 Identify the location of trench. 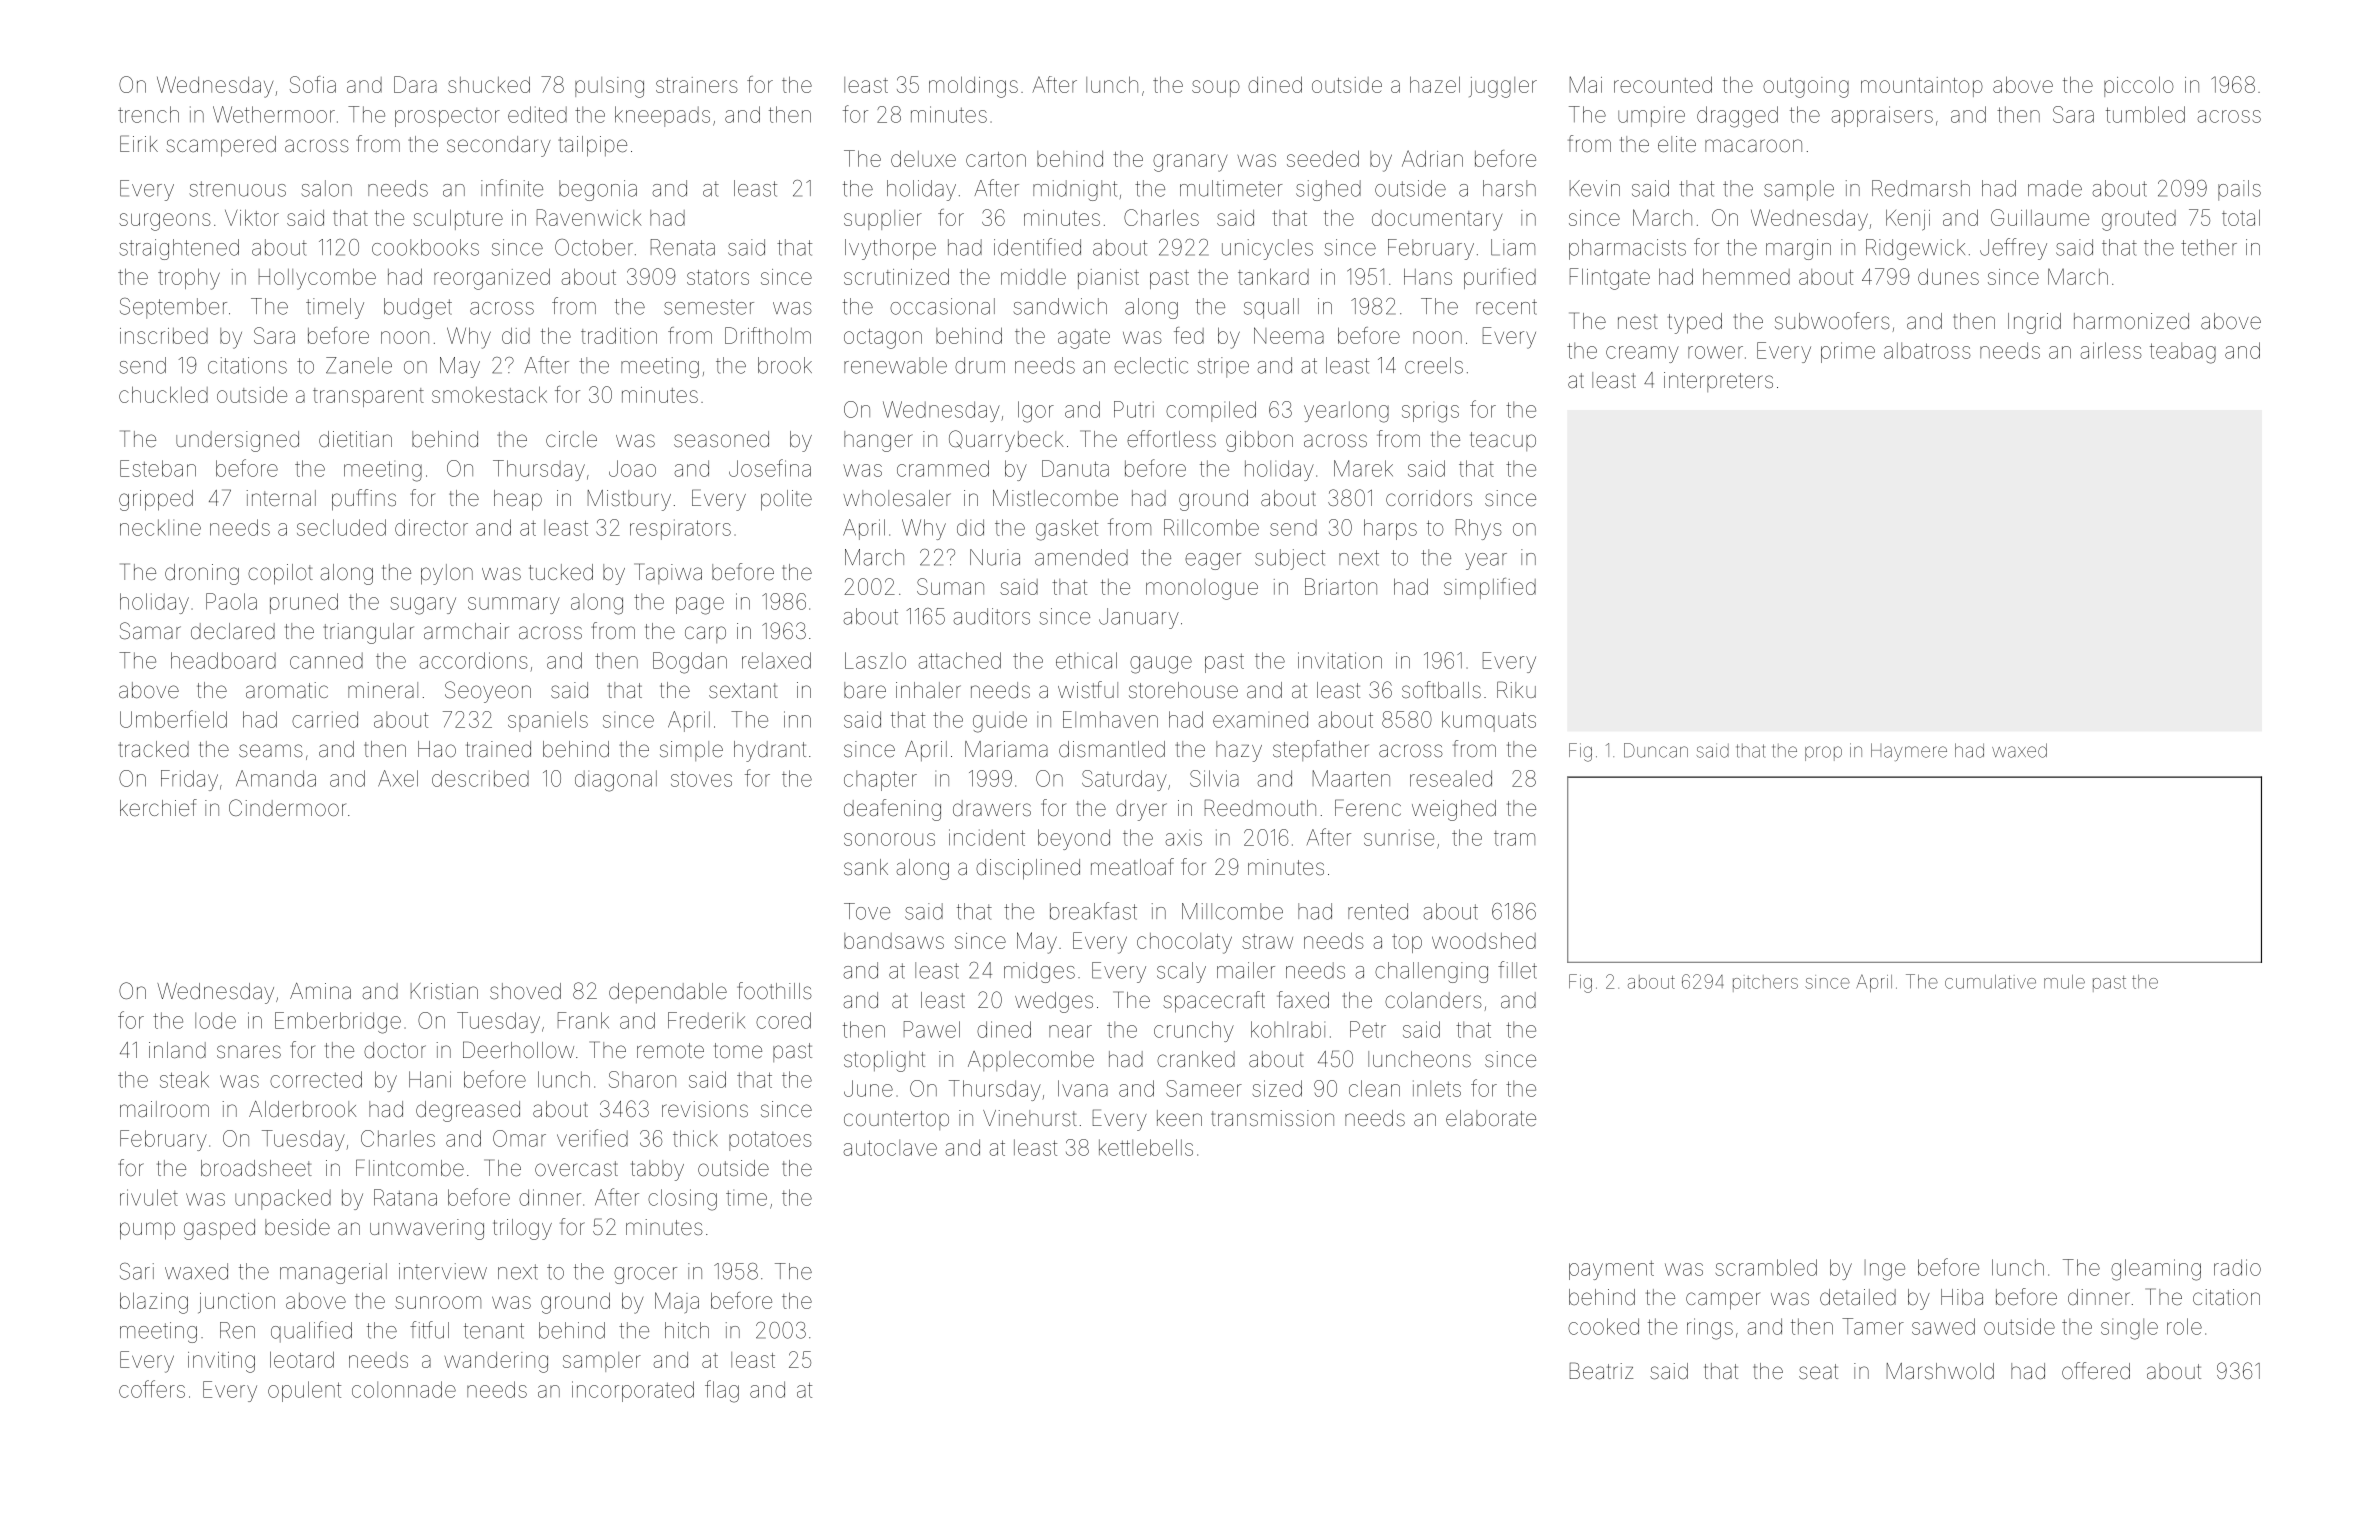
(148, 114).
